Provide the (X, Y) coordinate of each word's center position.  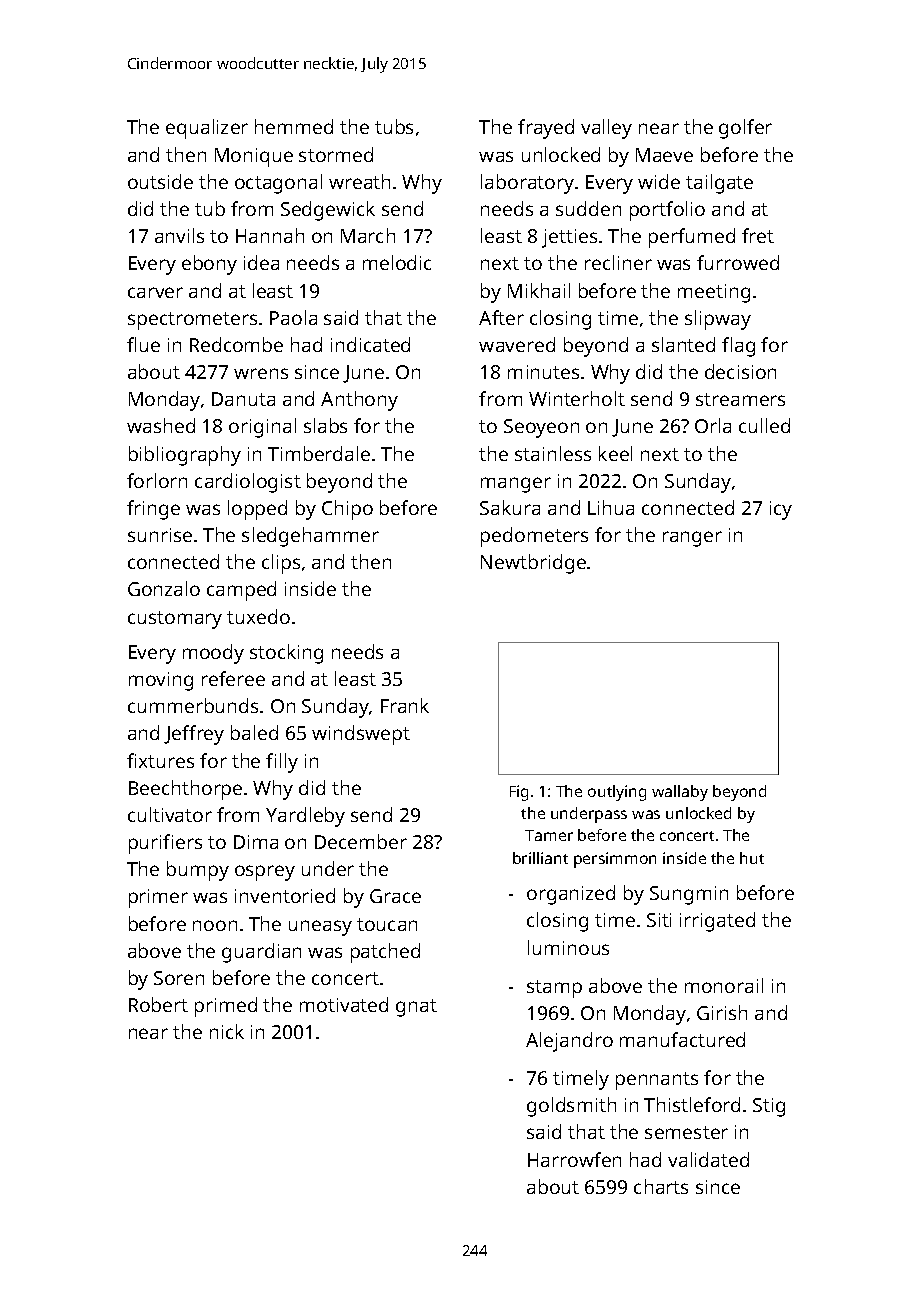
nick (227, 1031)
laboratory (527, 184)
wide (659, 181)
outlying (617, 793)
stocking (286, 654)
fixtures (160, 760)
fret (758, 235)
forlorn (157, 480)
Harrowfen (574, 1159)
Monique (254, 157)
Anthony (359, 401)
